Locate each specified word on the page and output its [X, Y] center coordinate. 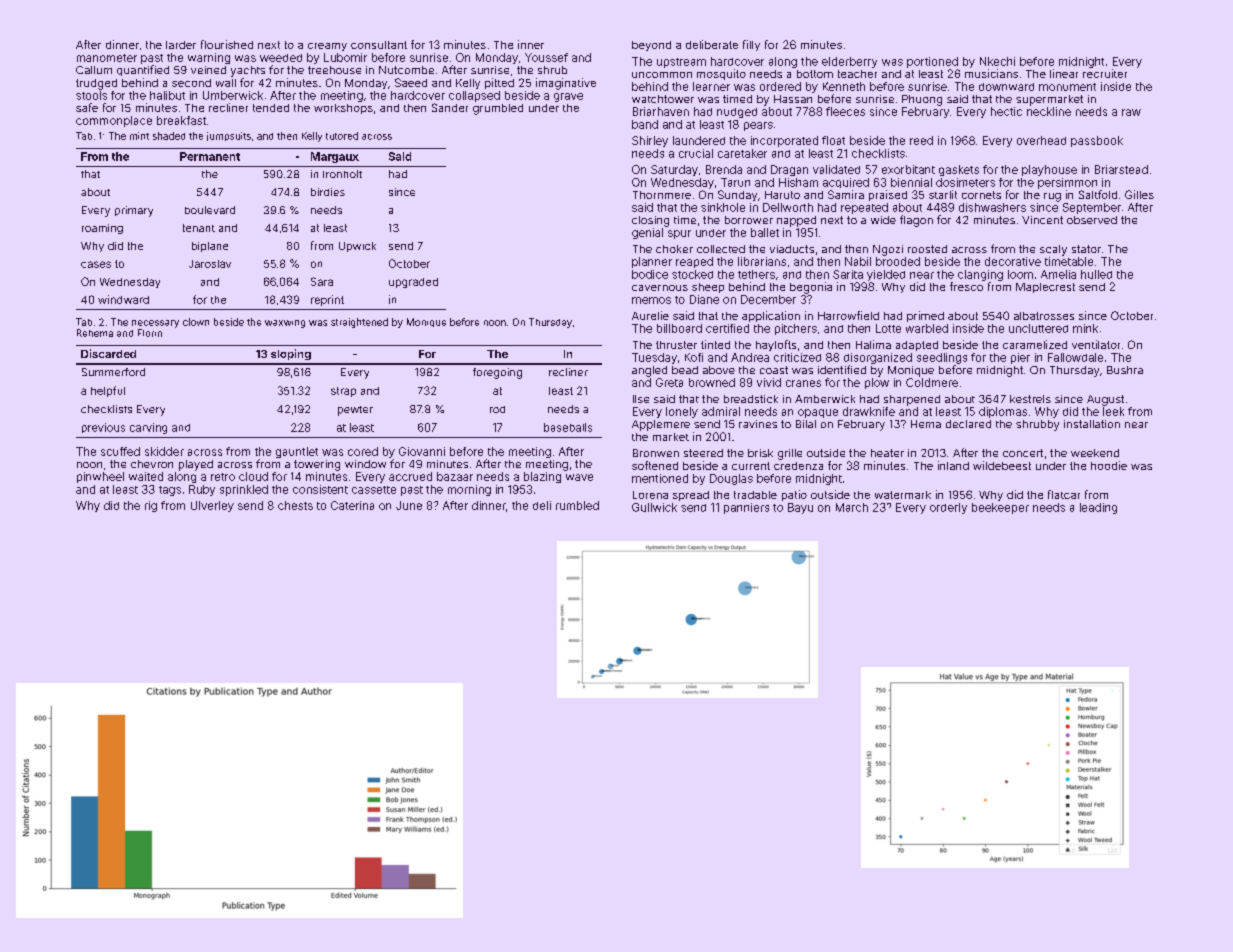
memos [651, 300]
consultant [379, 45]
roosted [927, 249]
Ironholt [342, 174]
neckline [1049, 111]
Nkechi [997, 61]
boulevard [210, 210]
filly [751, 45]
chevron [152, 464]
